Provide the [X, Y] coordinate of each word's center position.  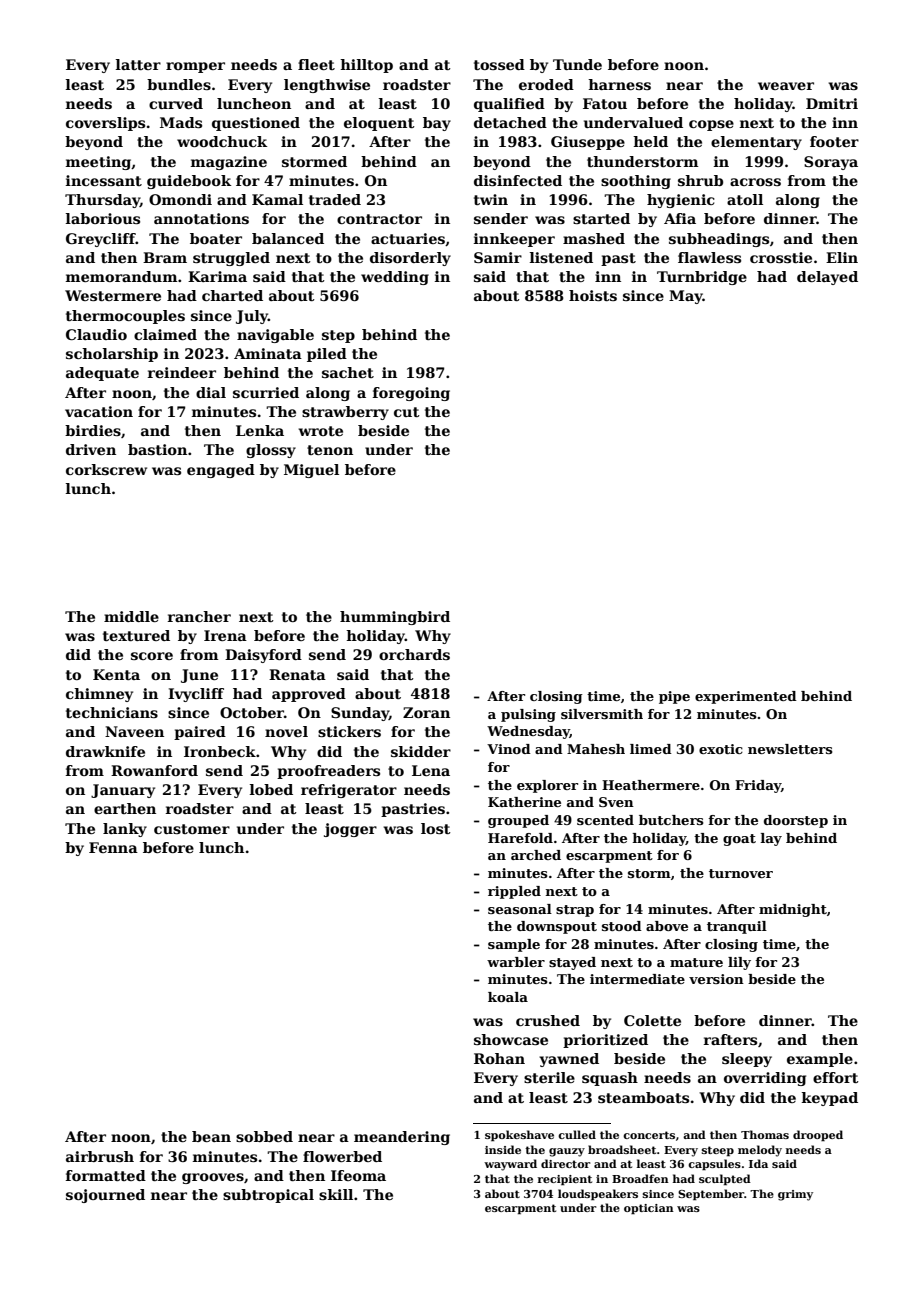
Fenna [113, 847]
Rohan [499, 1058]
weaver [786, 86]
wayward [510, 1165]
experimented [746, 697]
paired [200, 733]
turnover [741, 873]
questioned [256, 124]
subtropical [268, 1196]
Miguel [311, 471]
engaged [221, 471]
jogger [350, 830]
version [716, 979]
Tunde [577, 64]
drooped [818, 1136]
